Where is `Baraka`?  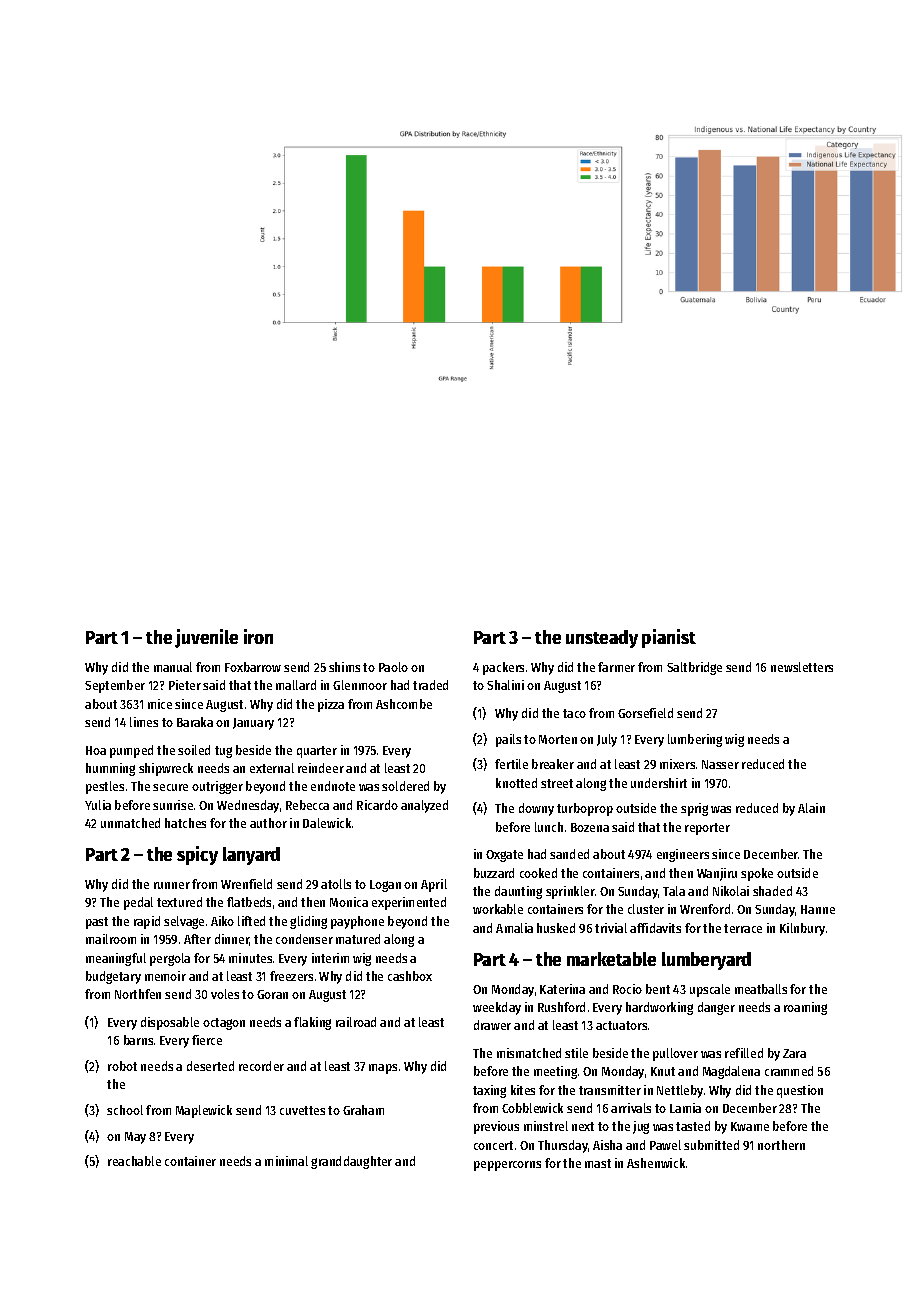 Baraka is located at coordinates (195, 722).
